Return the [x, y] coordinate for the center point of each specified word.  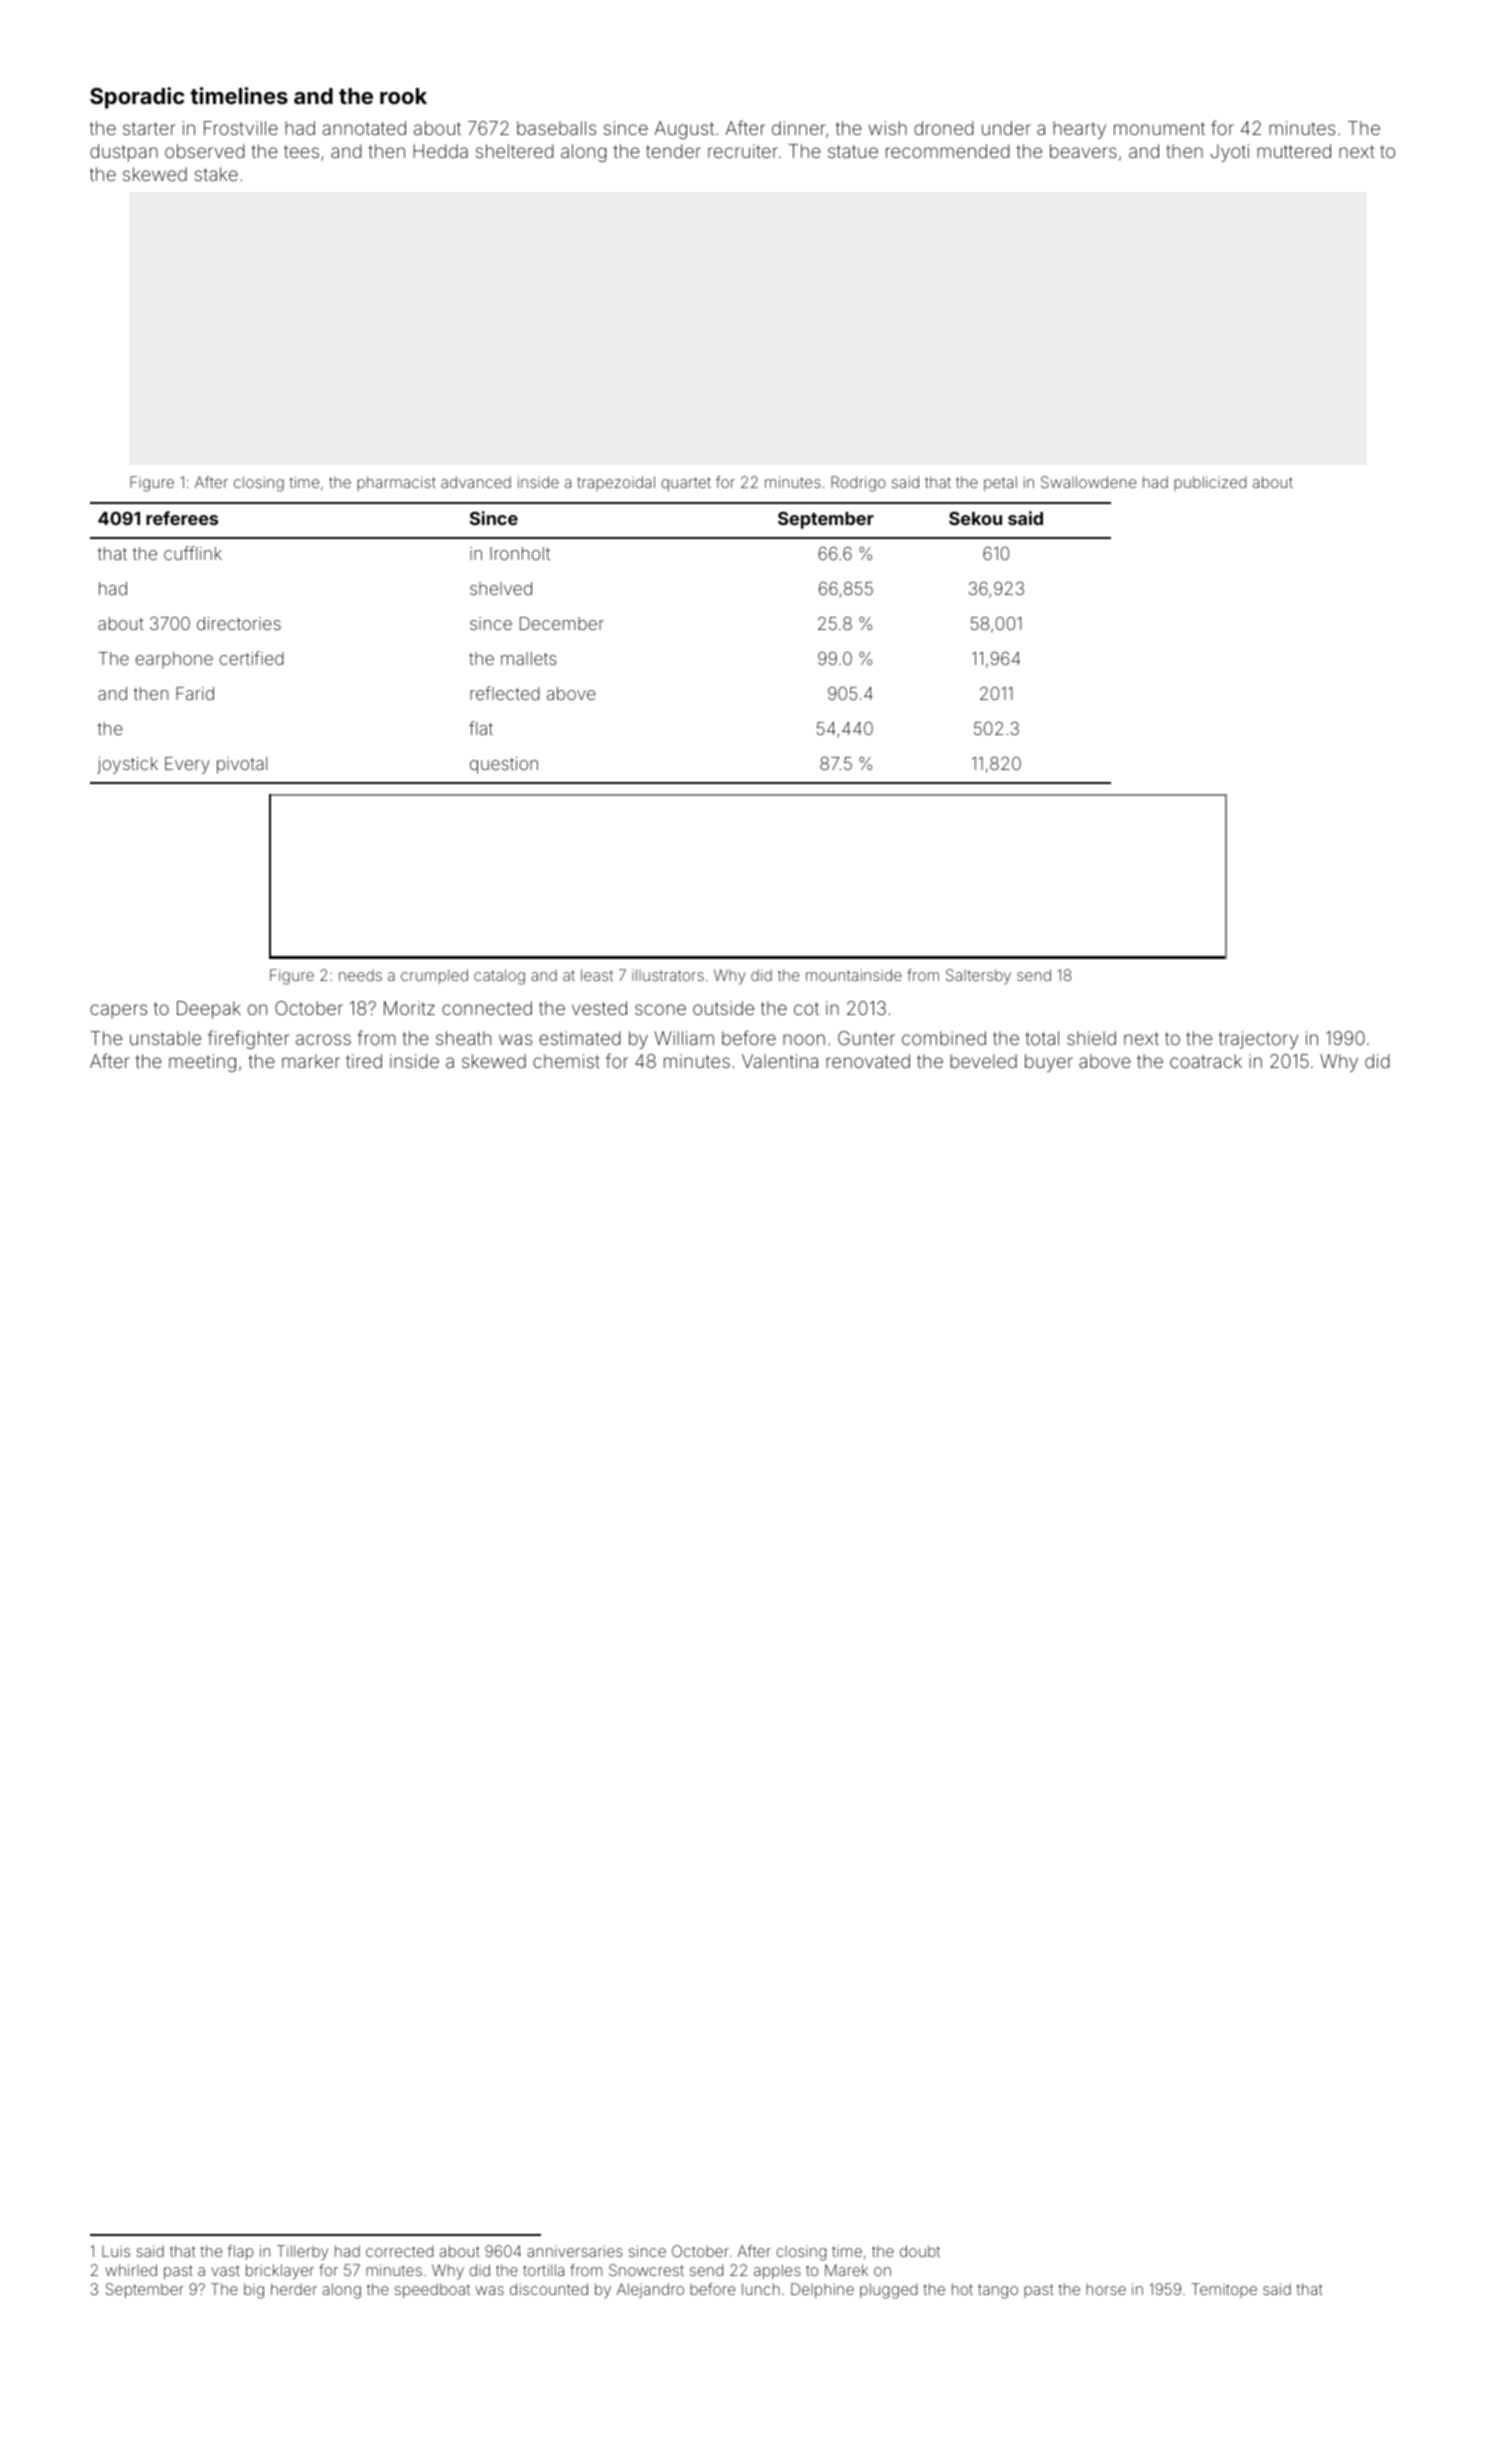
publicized [1210, 483]
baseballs [556, 128]
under [1006, 128]
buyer [1049, 1063]
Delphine [822, 2290]
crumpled [434, 976]
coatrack [1206, 1061]
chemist [566, 1061]
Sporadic [137, 98]
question [504, 765]
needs [360, 975]
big [254, 2291]
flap [240, 2252]
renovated [868, 1061]
